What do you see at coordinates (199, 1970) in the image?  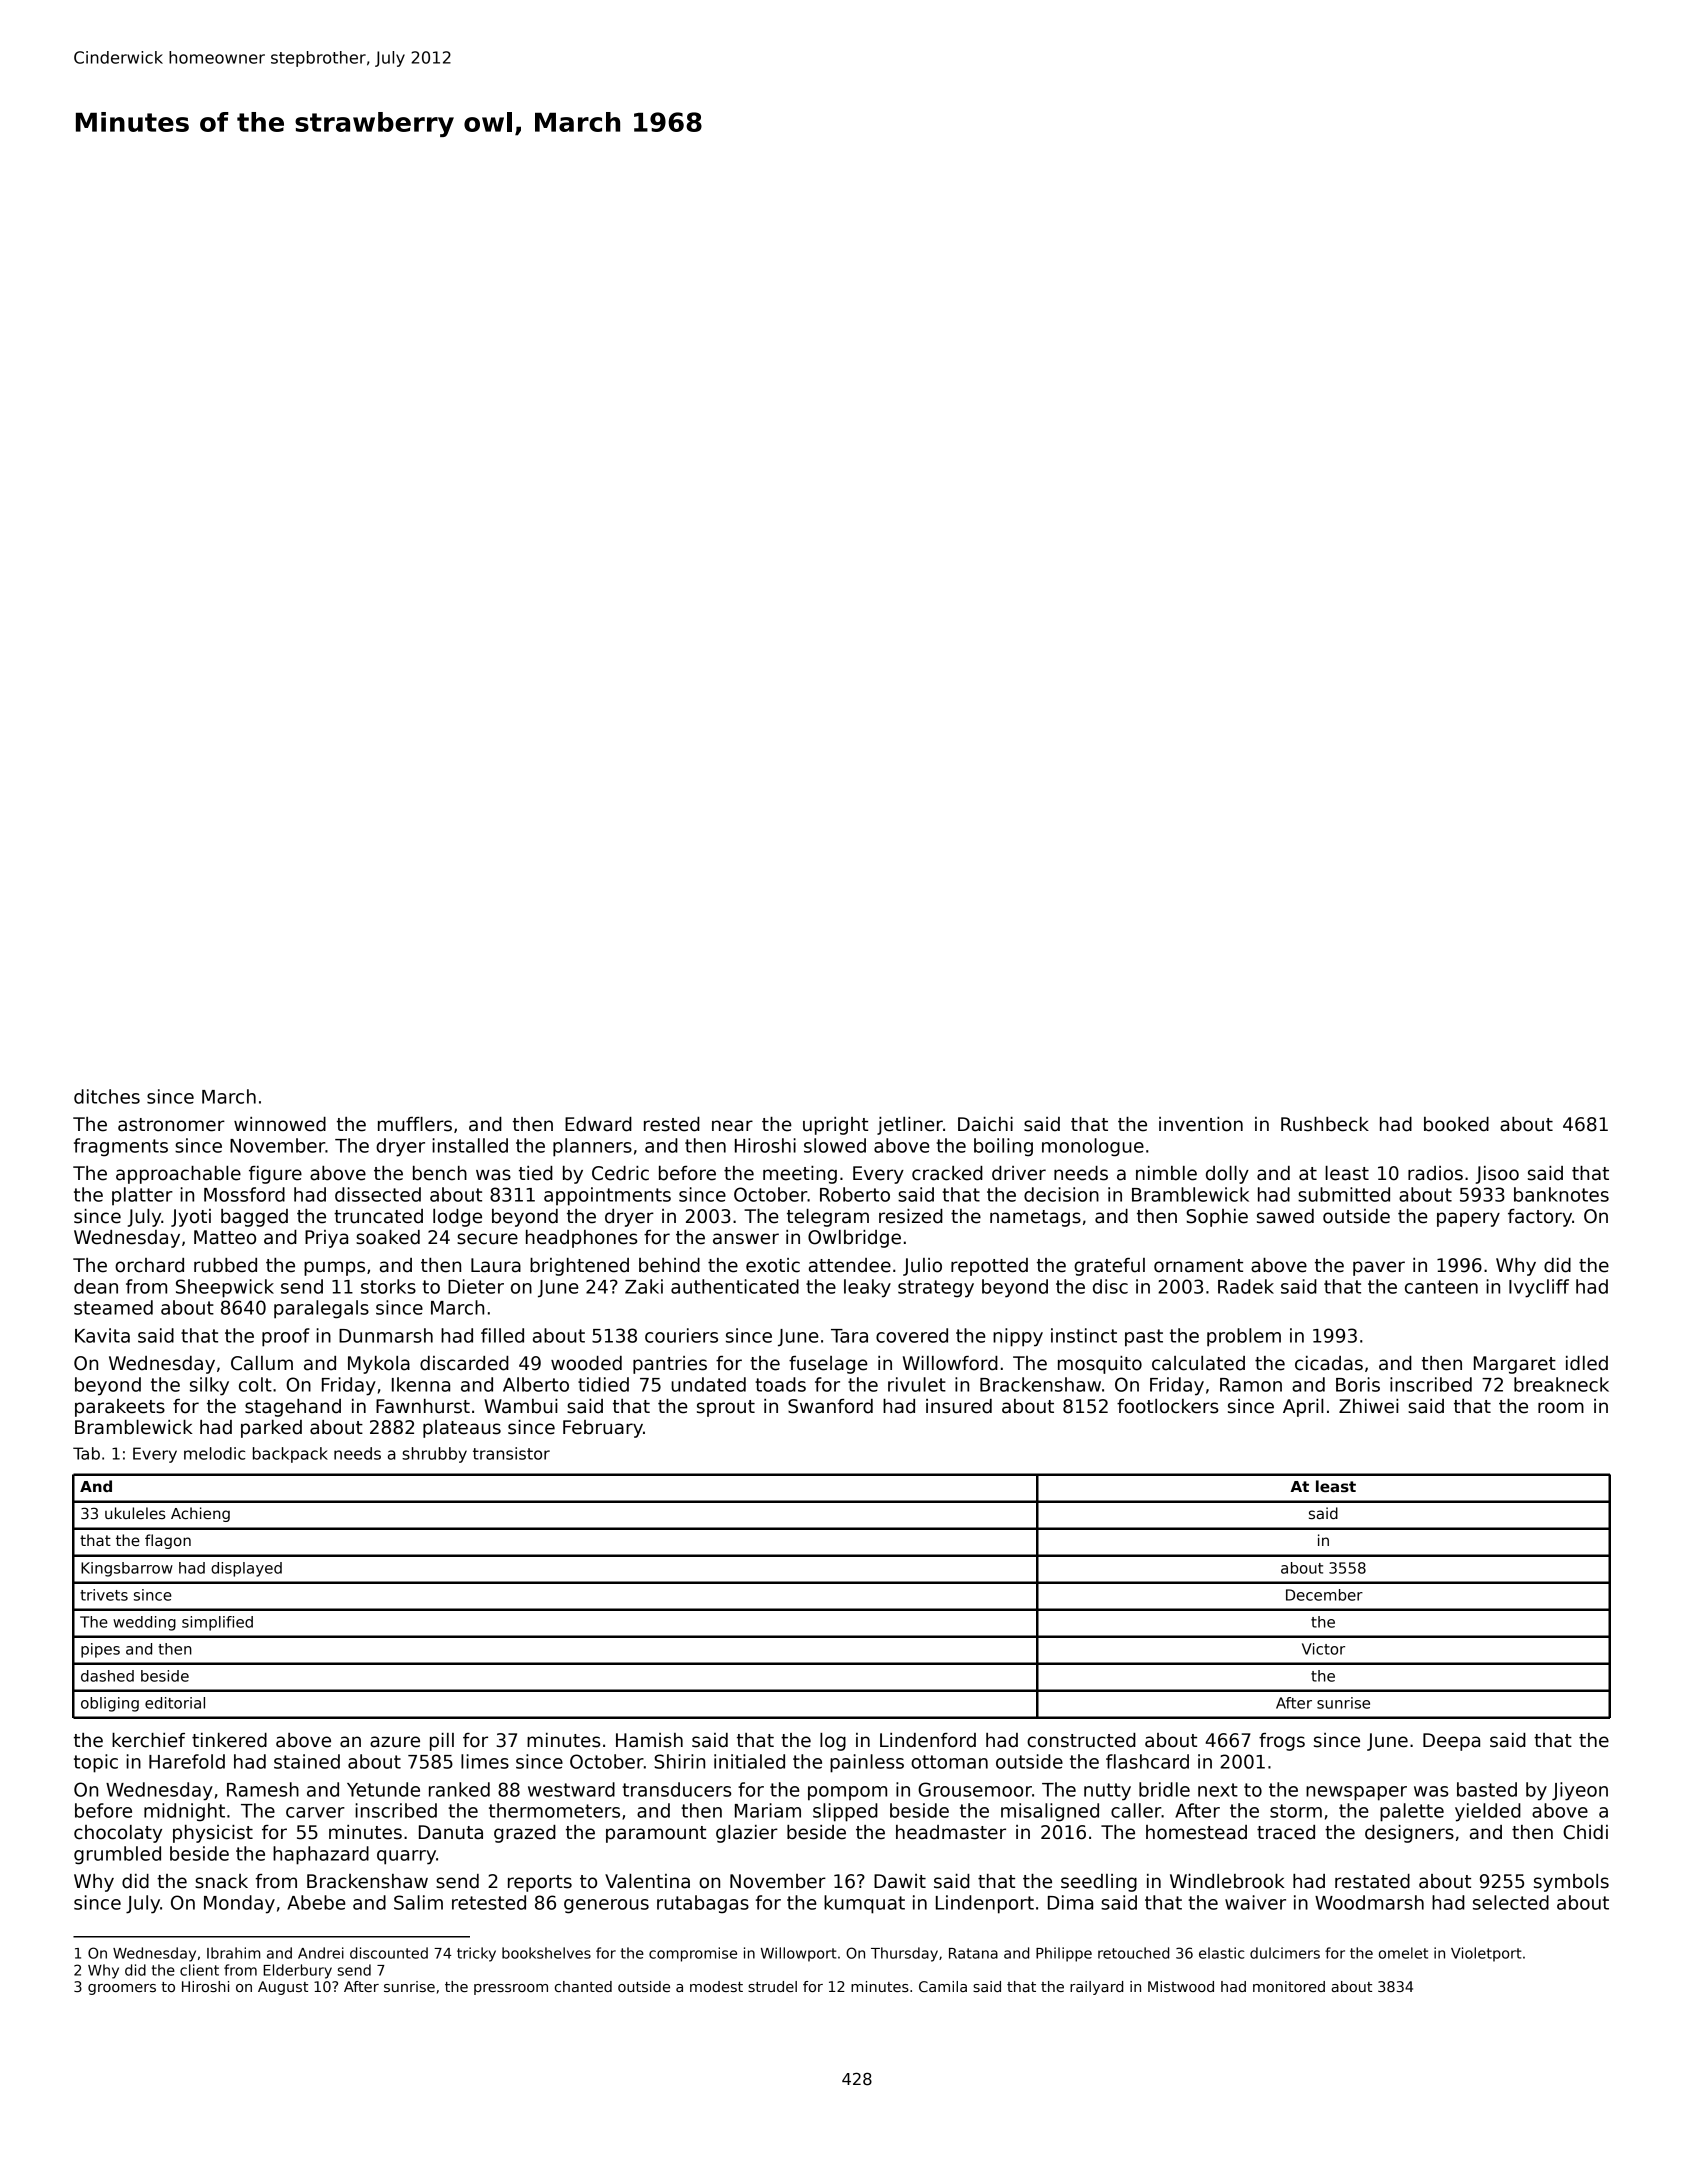 I see `client` at bounding box center [199, 1970].
